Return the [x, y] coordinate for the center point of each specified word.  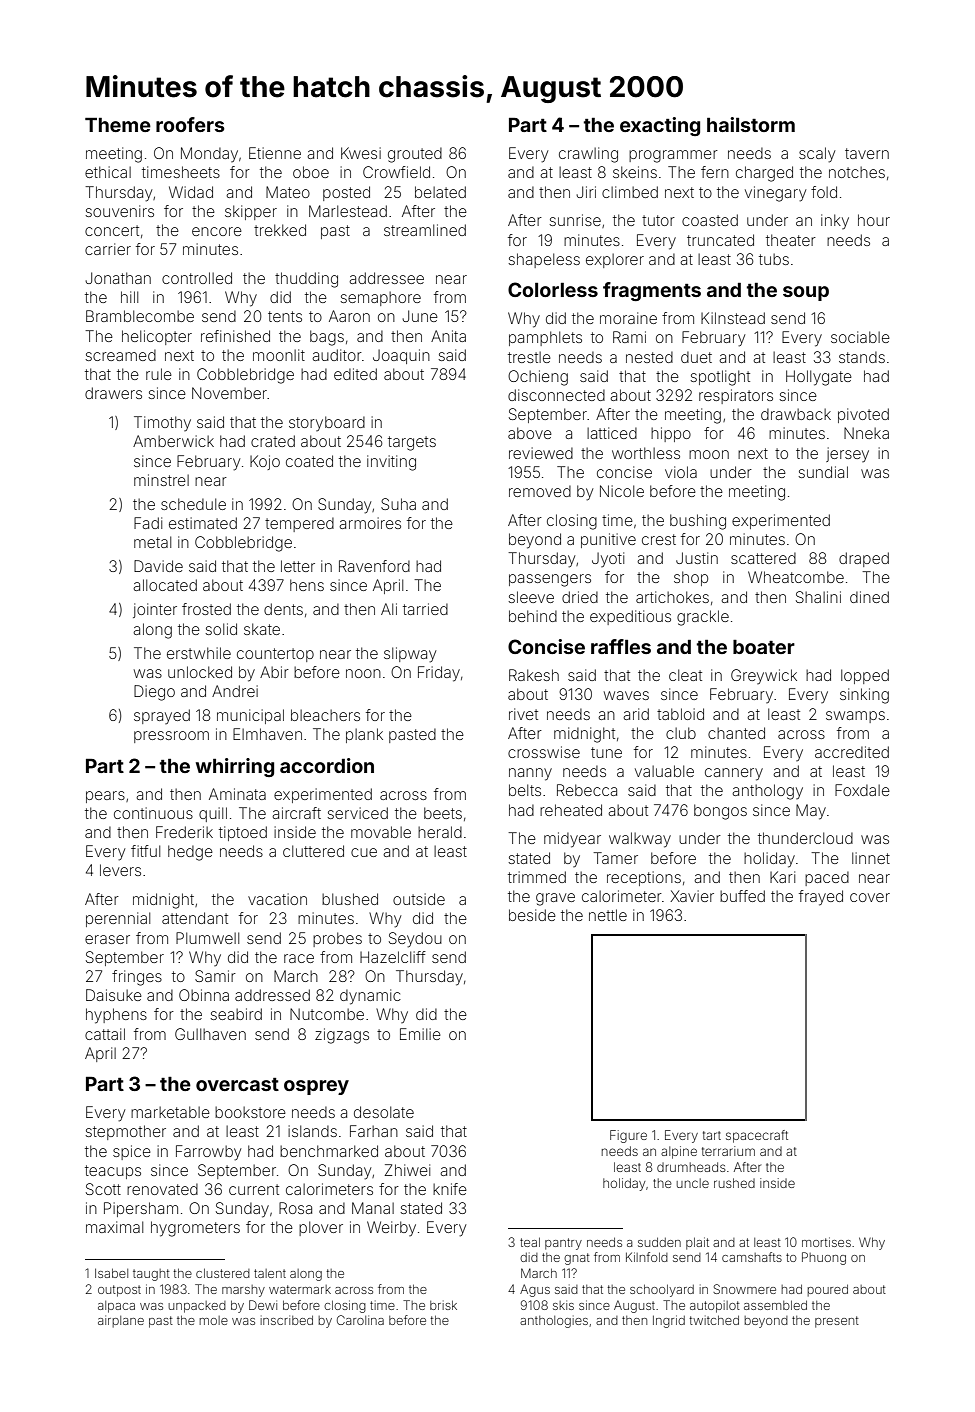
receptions [644, 878]
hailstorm [751, 124]
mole [213, 1320]
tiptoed [243, 833]
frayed [821, 898]
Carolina [360, 1320]
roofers [190, 124]
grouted [415, 155]
